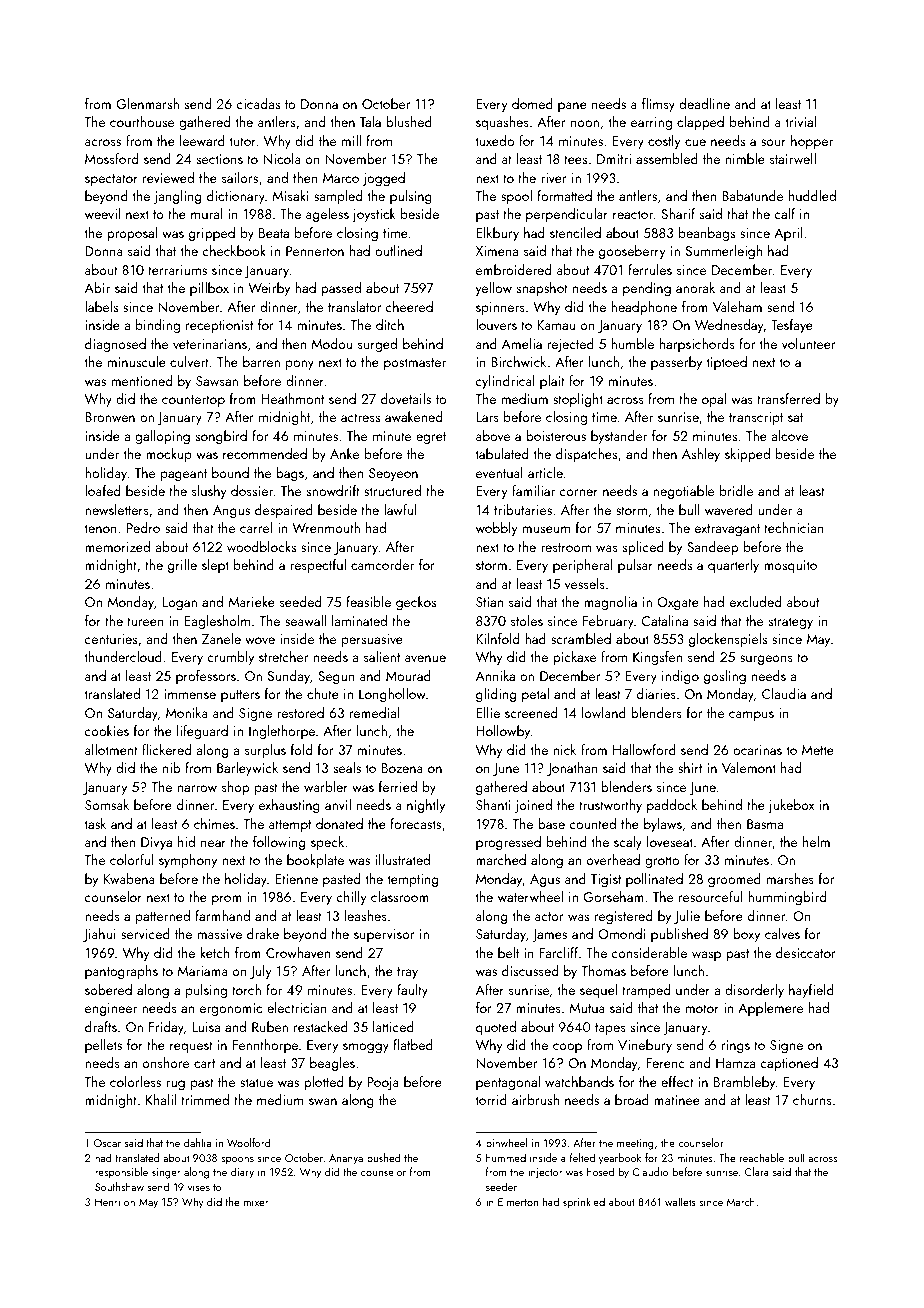 The width and height of the screenshot is (924, 1308). I want to click on waterwheel, so click(530, 896).
